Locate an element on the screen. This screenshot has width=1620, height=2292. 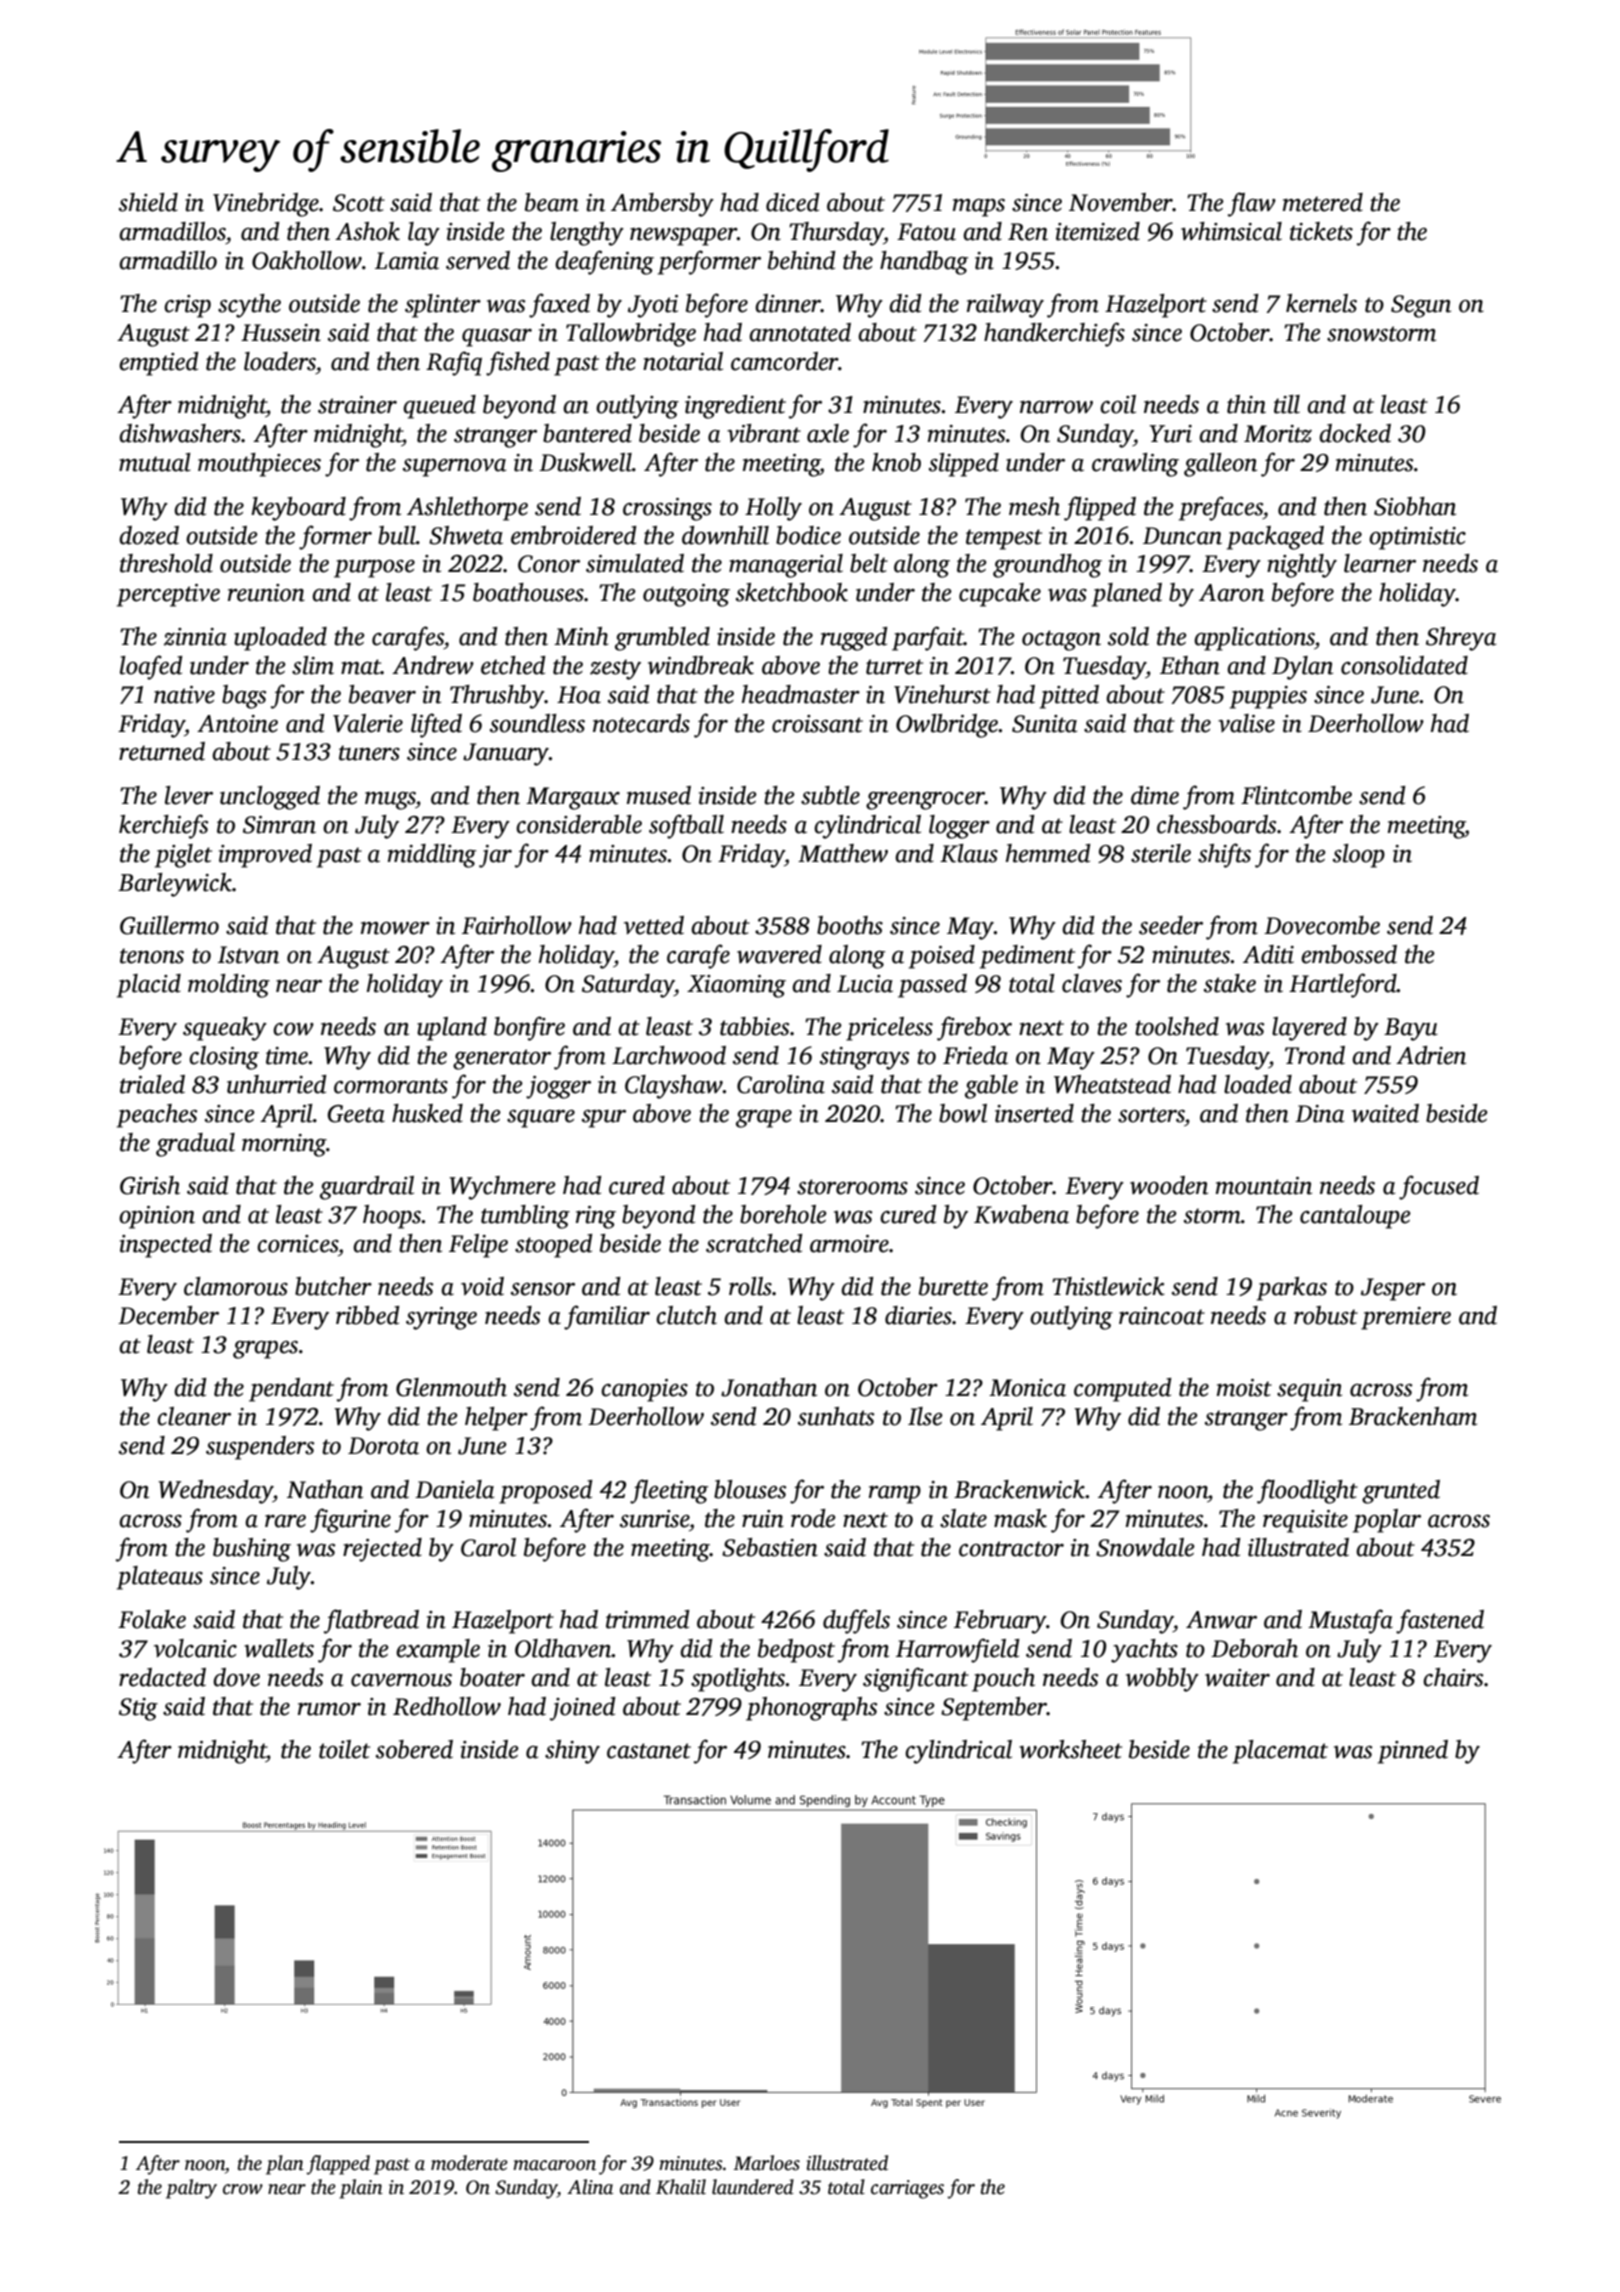
canopies is located at coordinates (644, 1390).
